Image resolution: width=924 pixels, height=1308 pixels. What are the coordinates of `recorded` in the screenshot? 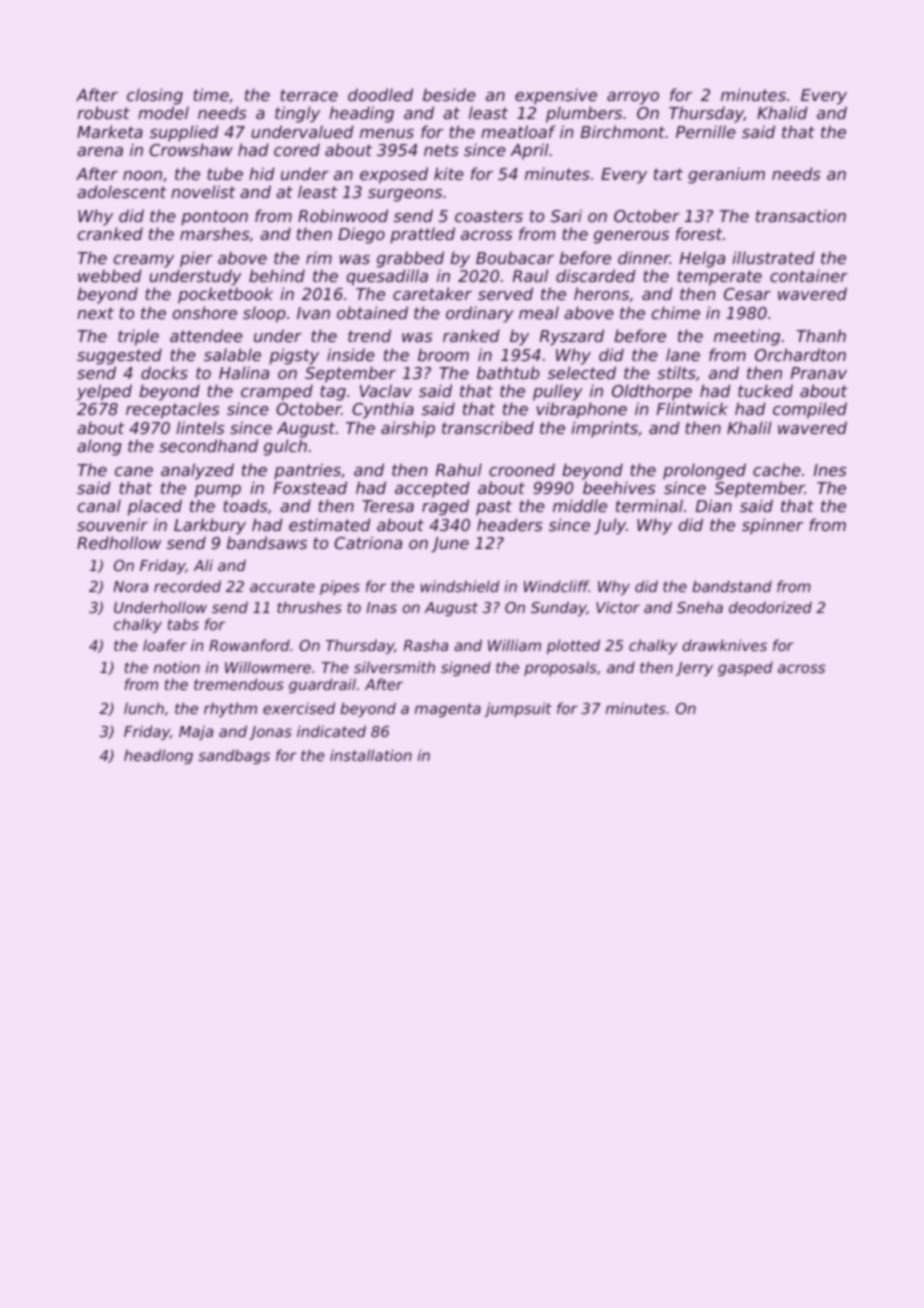 It's located at (187, 586).
